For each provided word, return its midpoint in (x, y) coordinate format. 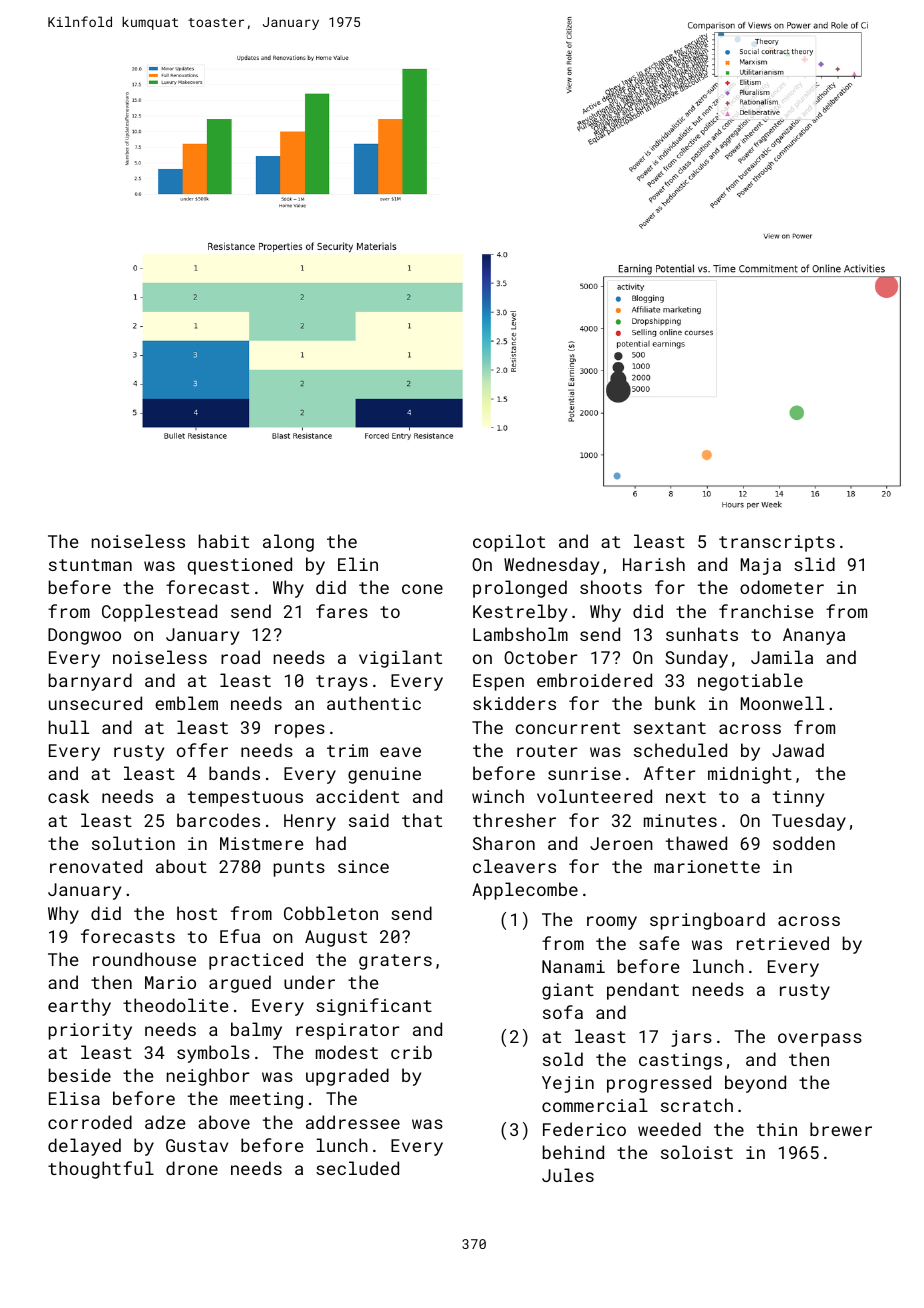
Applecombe (525, 891)
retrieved (783, 943)
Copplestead (159, 613)
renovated (96, 866)
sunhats (702, 634)
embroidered (594, 680)
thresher (514, 820)
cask (68, 796)
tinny (798, 798)
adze (165, 1122)
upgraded (347, 1077)
